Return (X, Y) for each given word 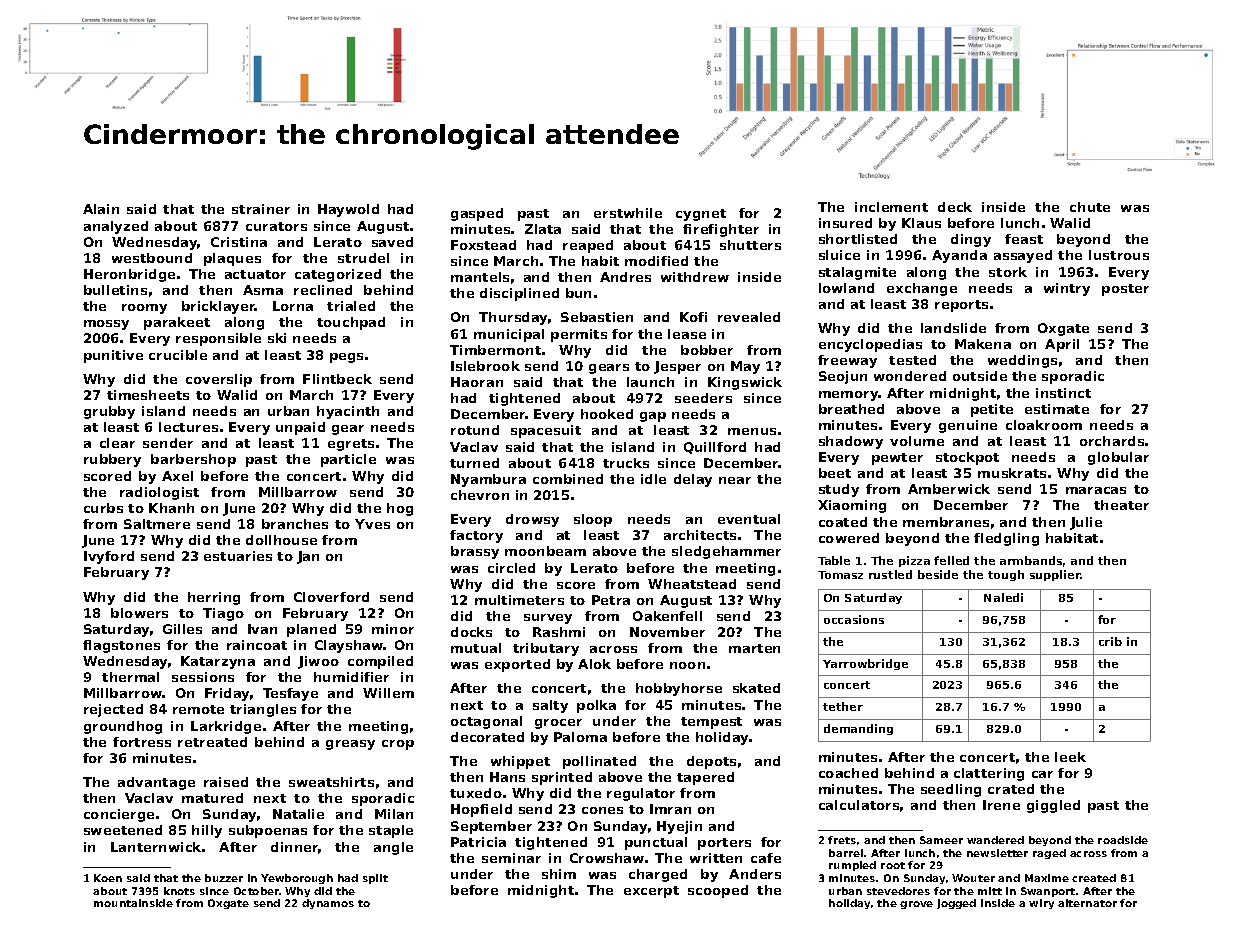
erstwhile (628, 213)
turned (474, 463)
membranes (946, 522)
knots (179, 891)
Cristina (239, 242)
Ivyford (109, 557)
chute (1090, 207)
